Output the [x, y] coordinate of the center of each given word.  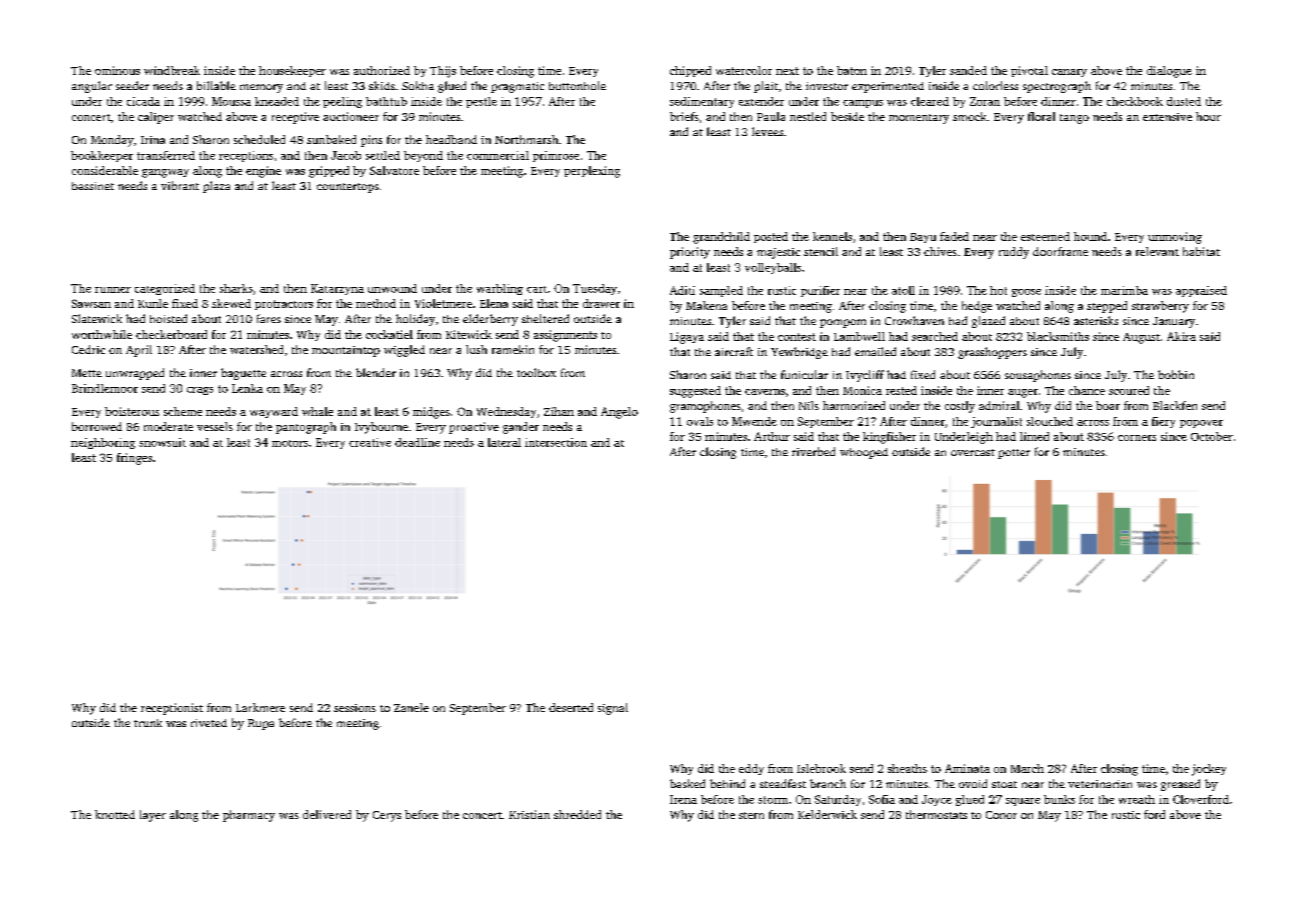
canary [1069, 73]
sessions [355, 708]
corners [1137, 438]
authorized [382, 70]
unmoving [1175, 238]
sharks [236, 288]
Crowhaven [914, 320]
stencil [821, 251]
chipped [690, 71]
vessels [215, 426]
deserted [571, 707]
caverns [765, 392]
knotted [115, 814]
